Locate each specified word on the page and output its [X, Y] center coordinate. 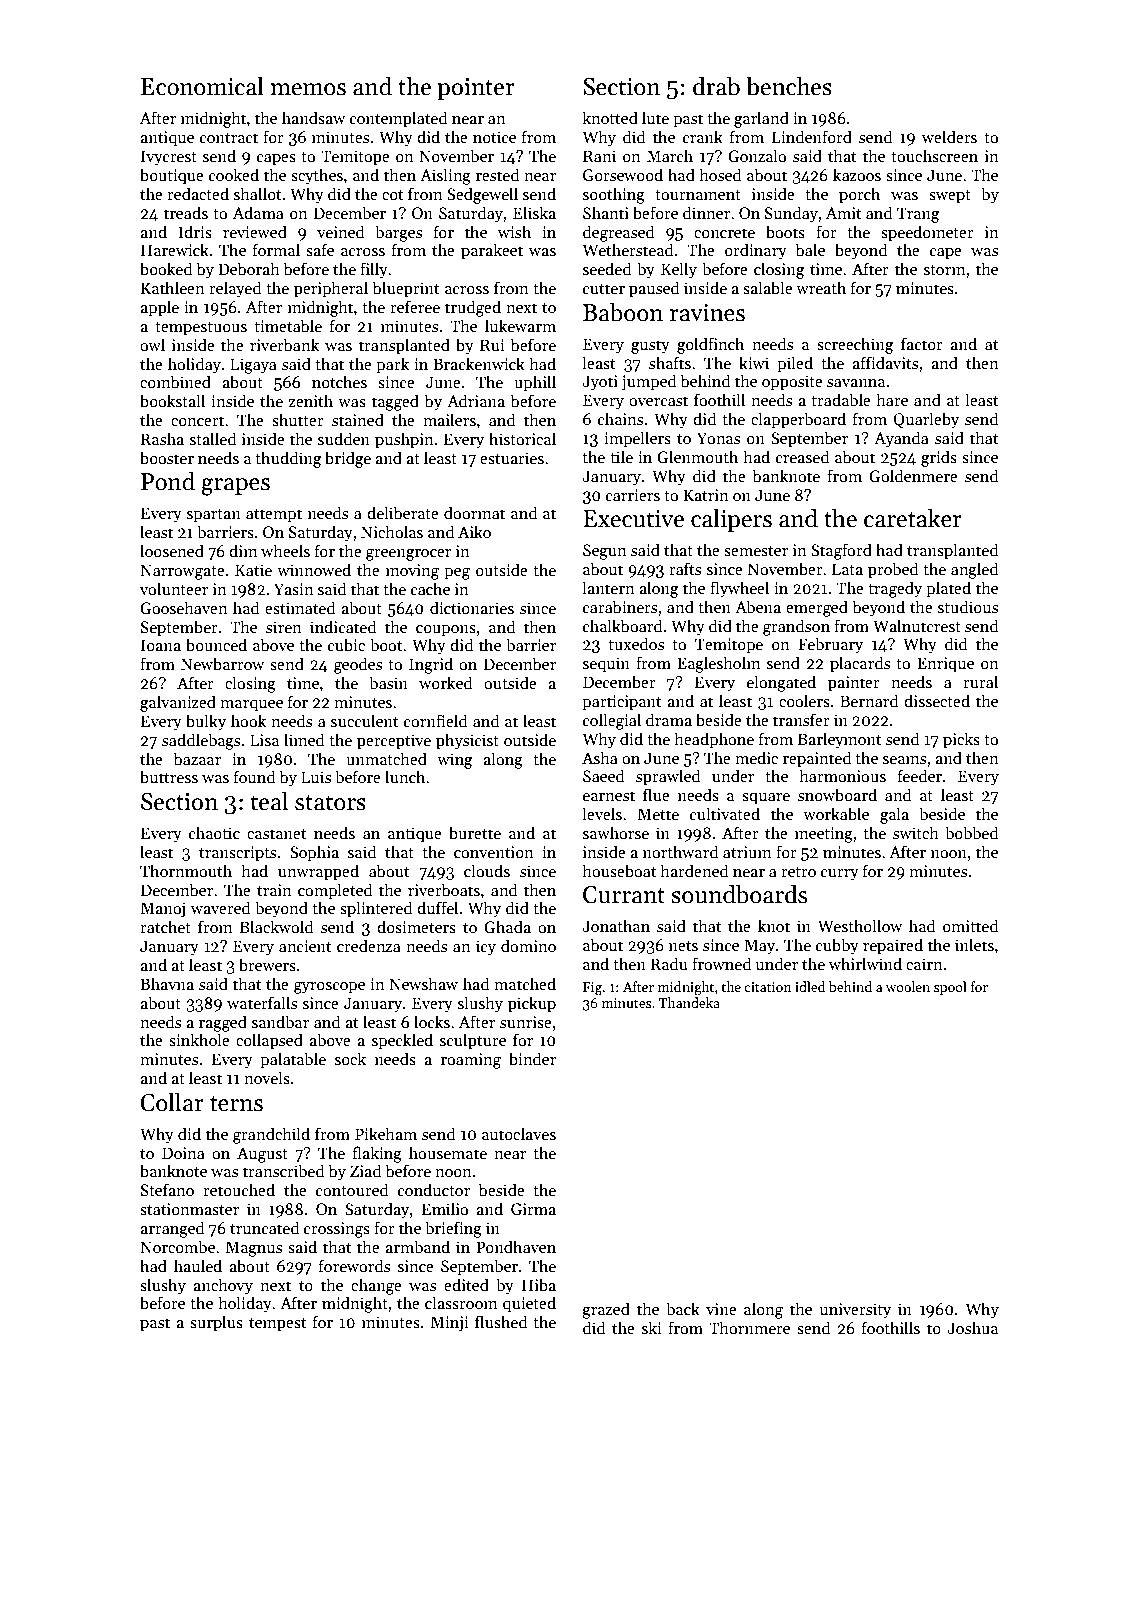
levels [602, 813]
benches [789, 86]
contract [229, 138]
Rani [599, 156]
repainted [817, 759]
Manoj [163, 910]
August [262, 1155]
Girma [533, 1209]
